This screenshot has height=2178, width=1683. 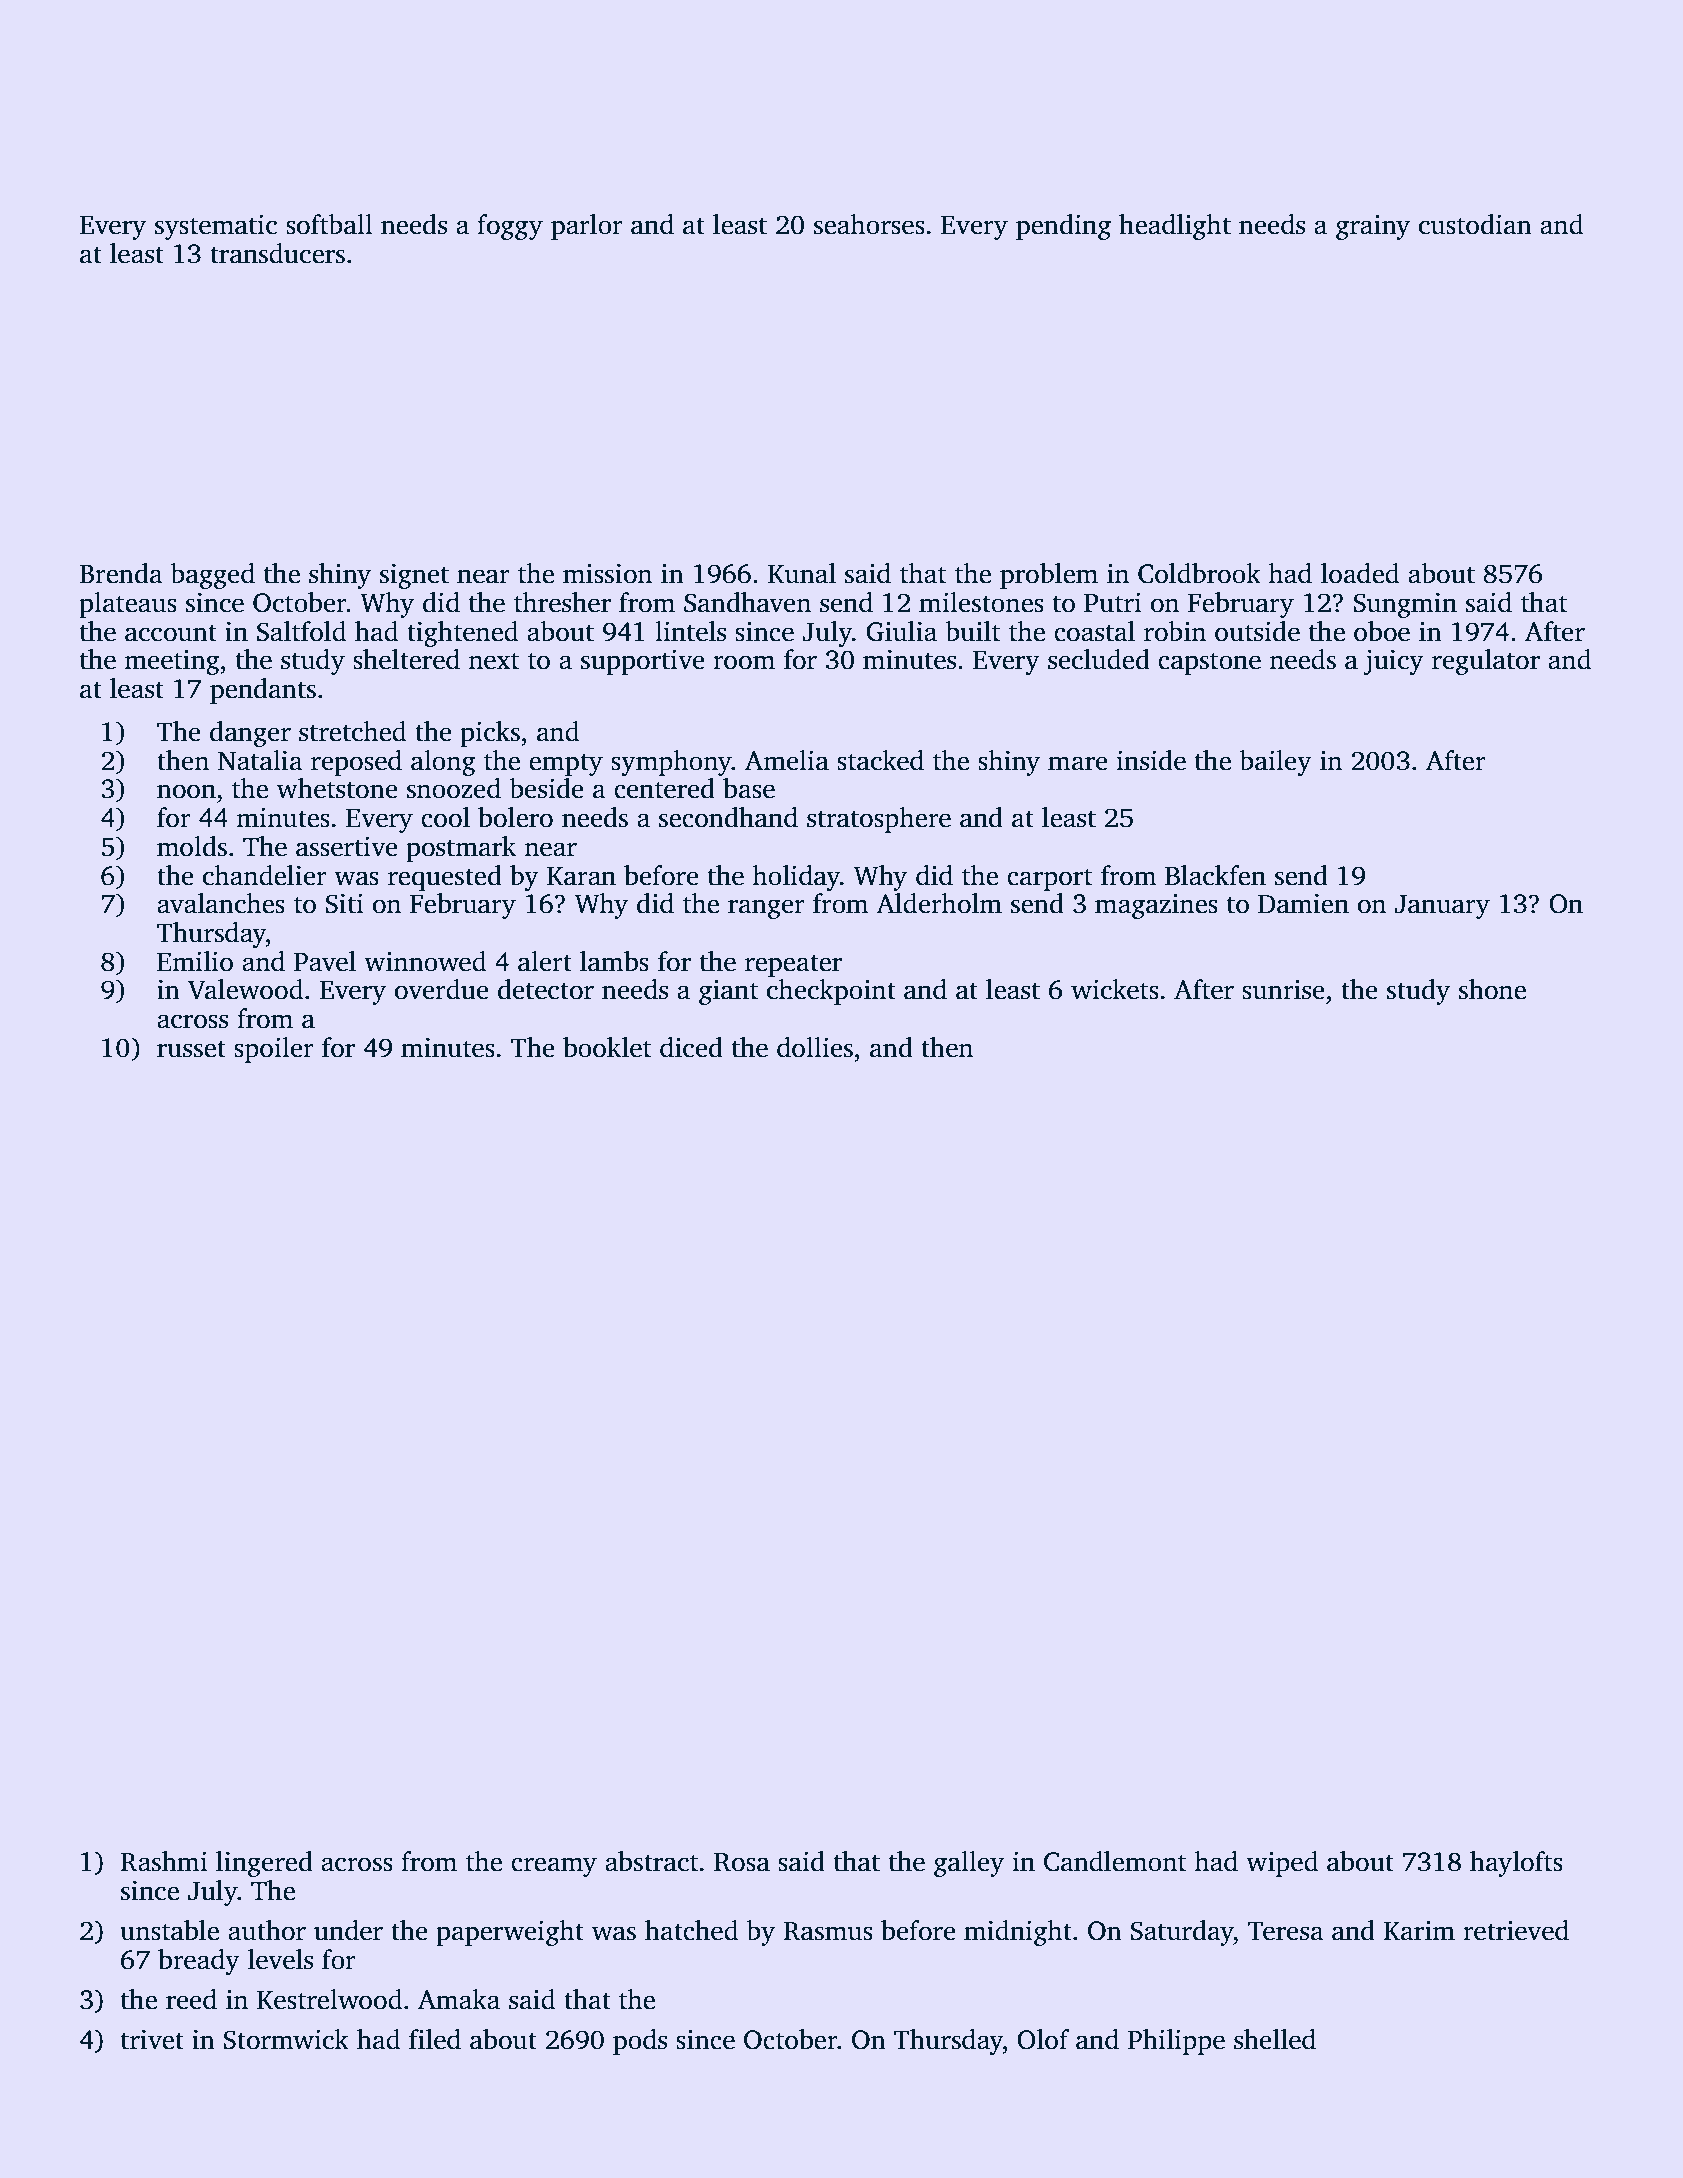 I want to click on headlight, so click(x=1175, y=227).
